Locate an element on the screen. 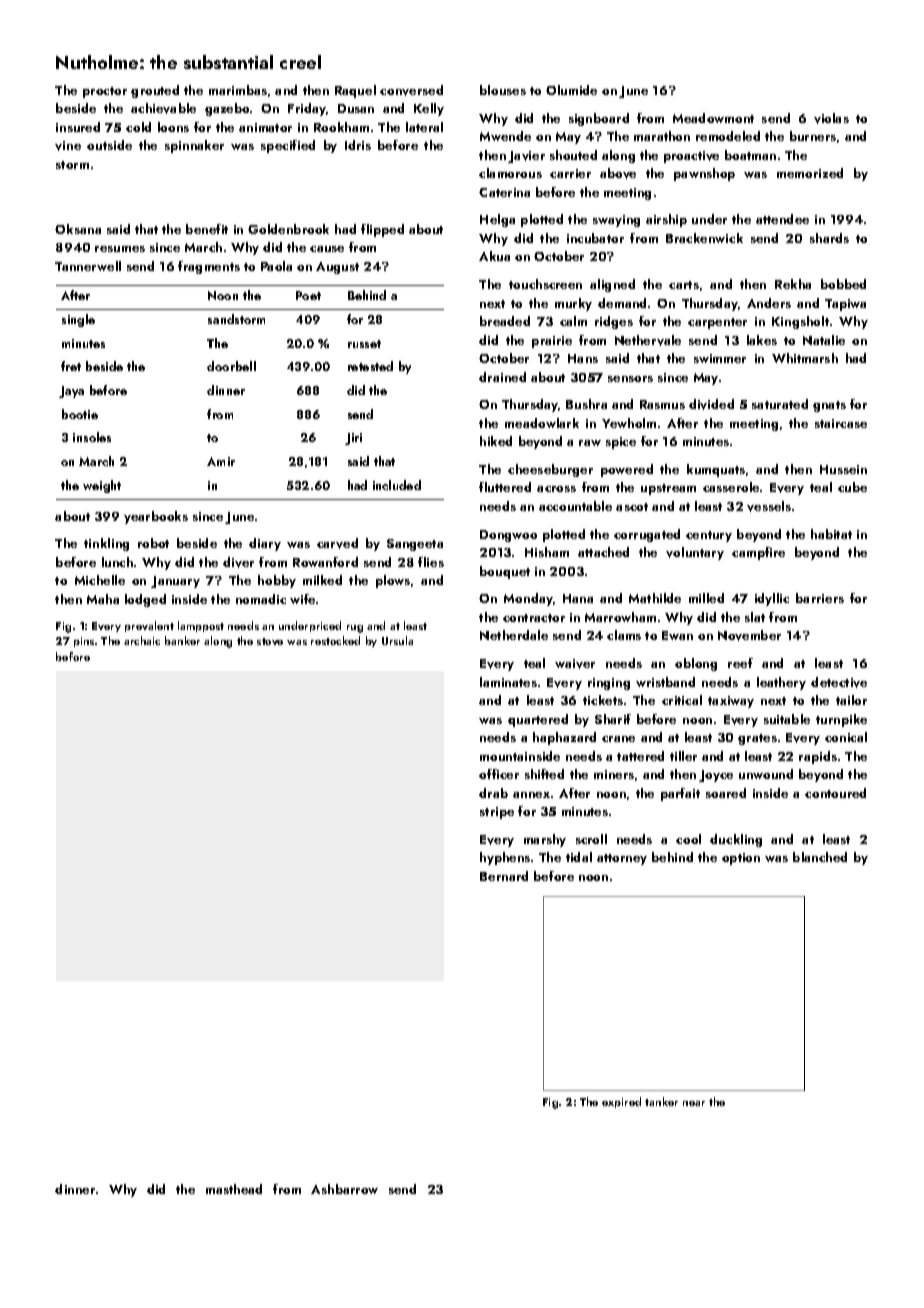  masthead is located at coordinates (234, 1189).
